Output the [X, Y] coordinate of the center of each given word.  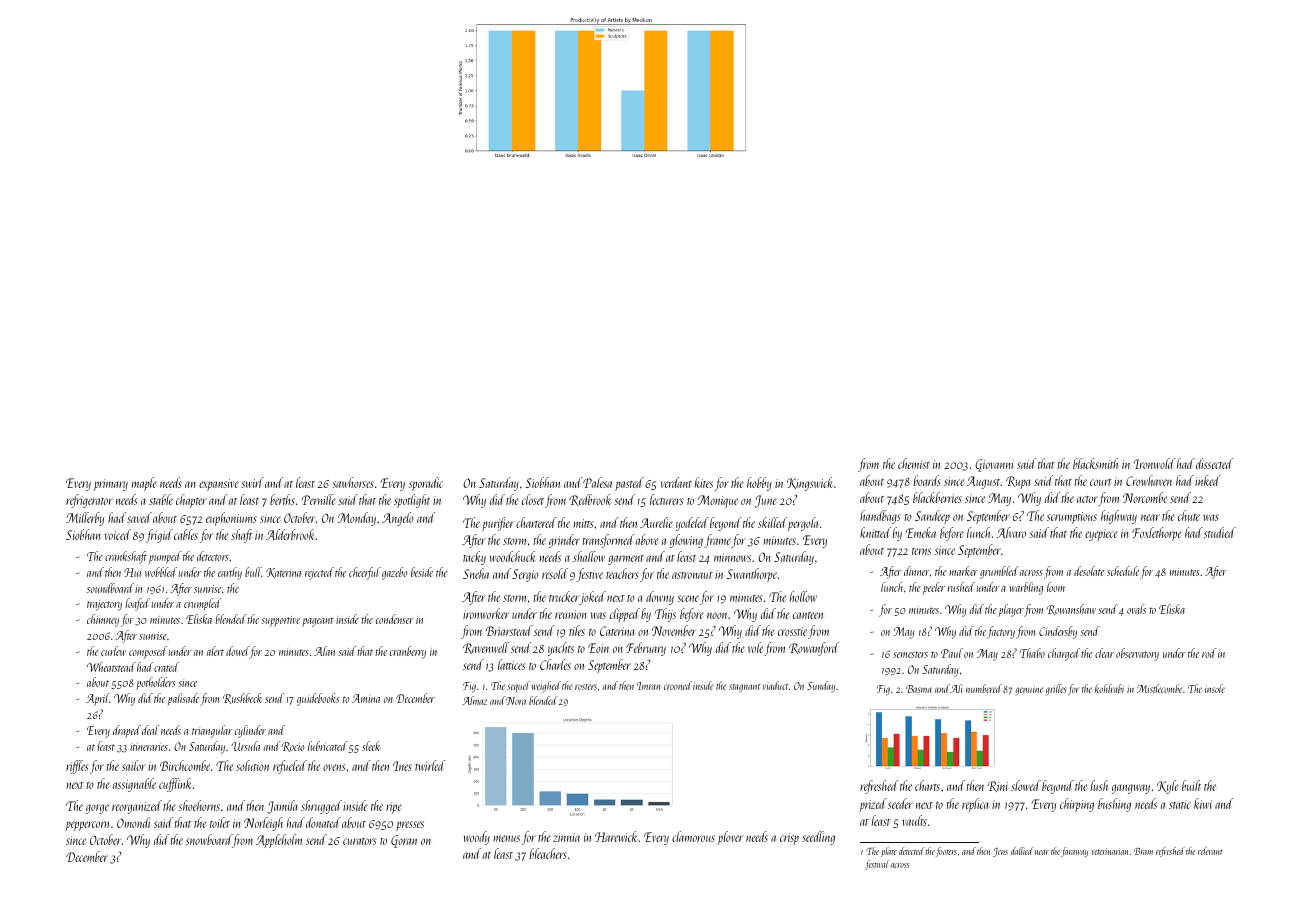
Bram [1143, 851]
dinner [917, 571]
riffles [77, 767]
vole [755, 647]
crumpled [202, 604]
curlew [113, 651]
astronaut [692, 575]
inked [1208, 480]
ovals [1136, 609]
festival [877, 865]
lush [1099, 785]
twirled [430, 765]
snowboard [209, 839]
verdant [676, 482]
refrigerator [89, 501]
